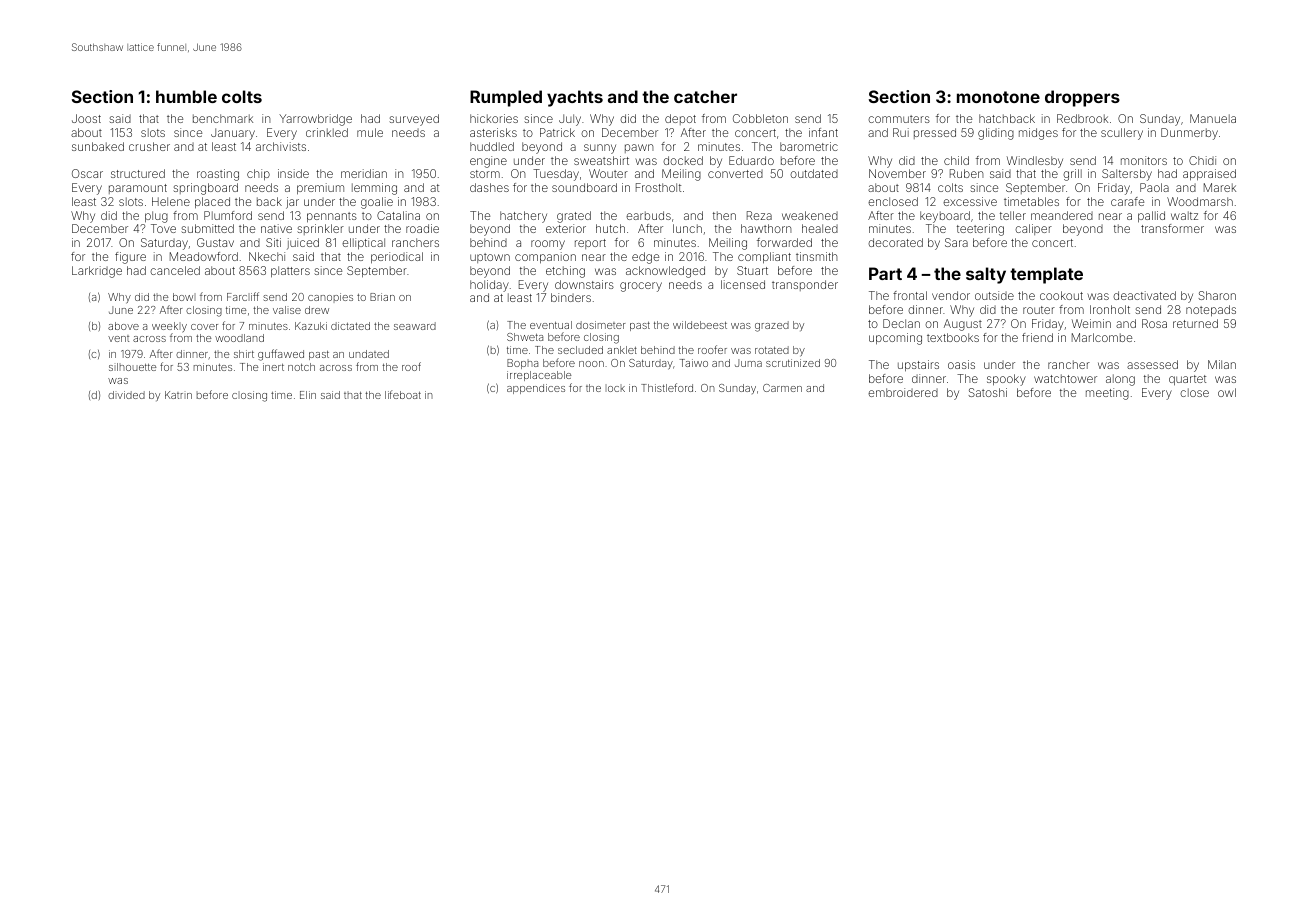 This image has width=1308, height=924. I want to click on Yarrowbridge, so click(315, 120).
